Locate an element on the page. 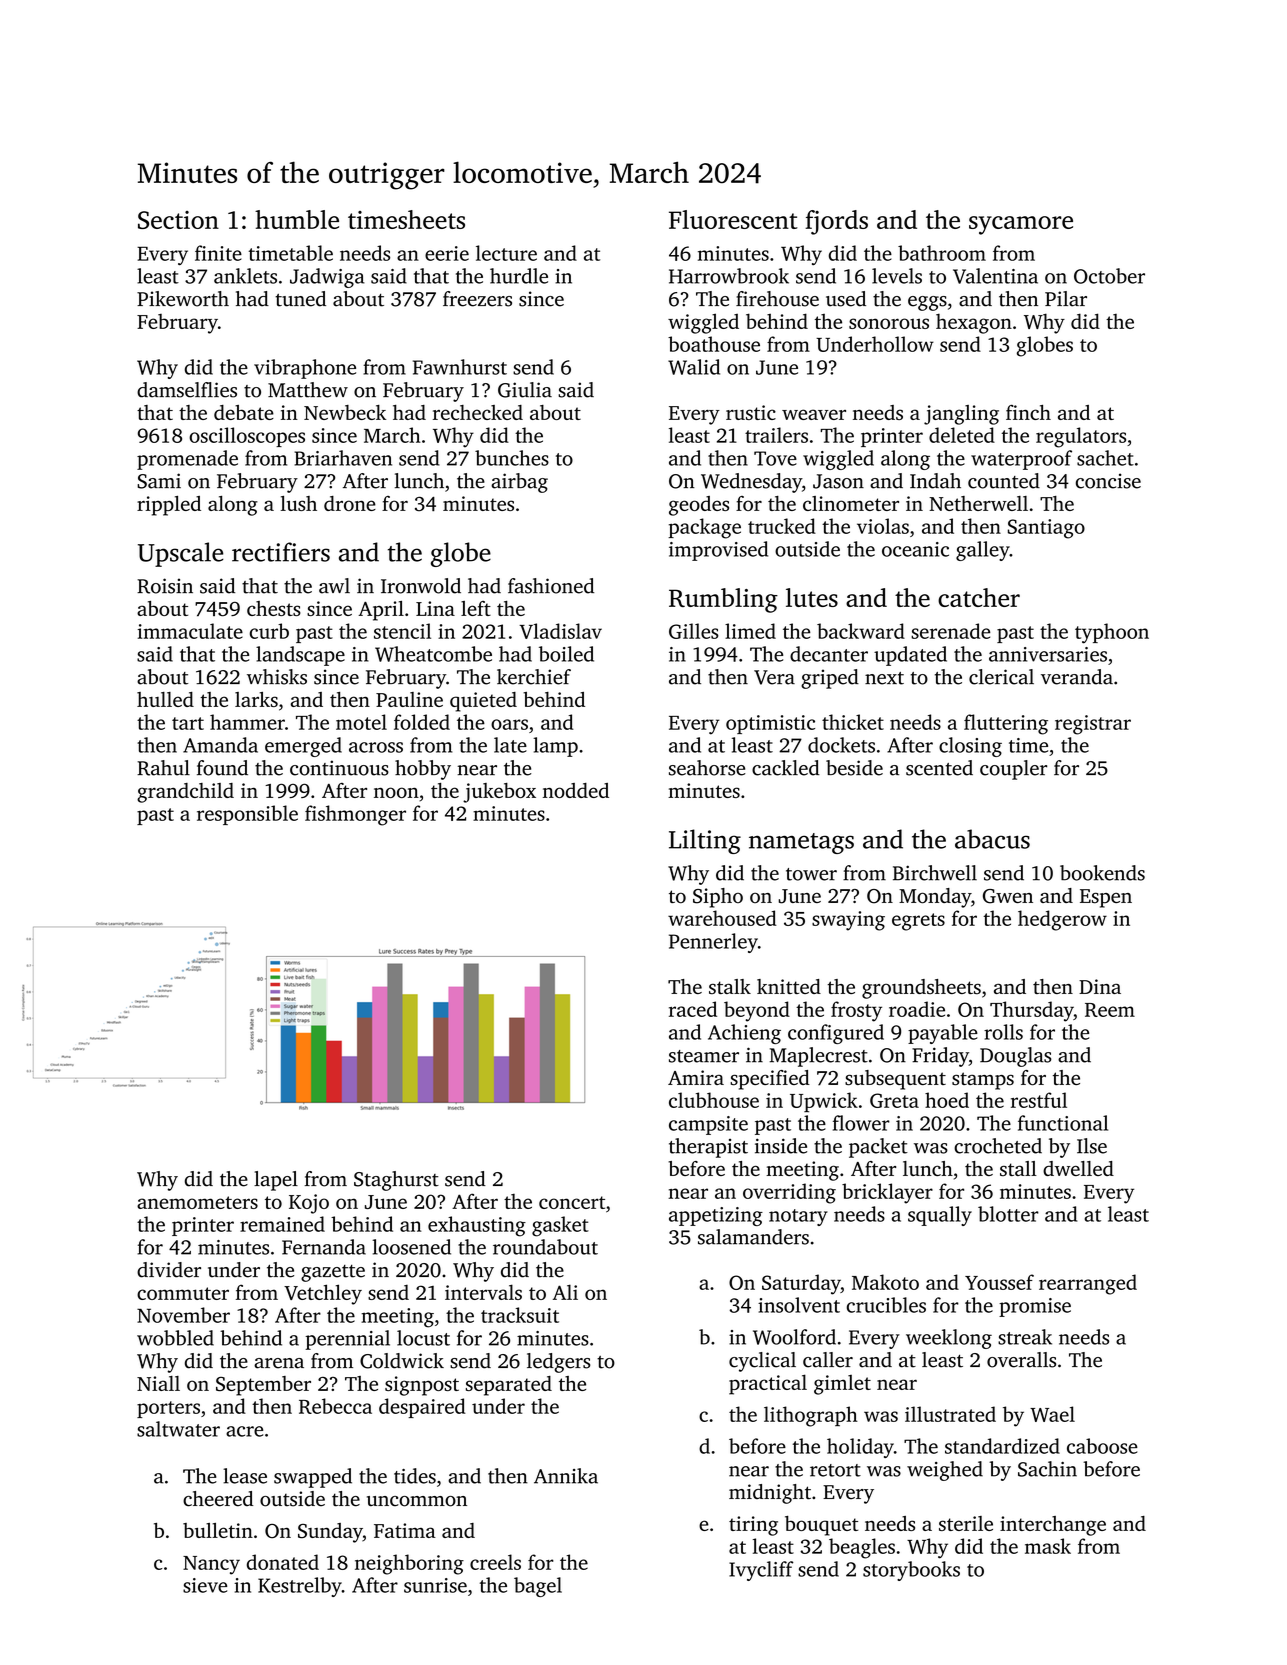 The height and width of the page is (1665, 1287). Espen is located at coordinates (1106, 898).
